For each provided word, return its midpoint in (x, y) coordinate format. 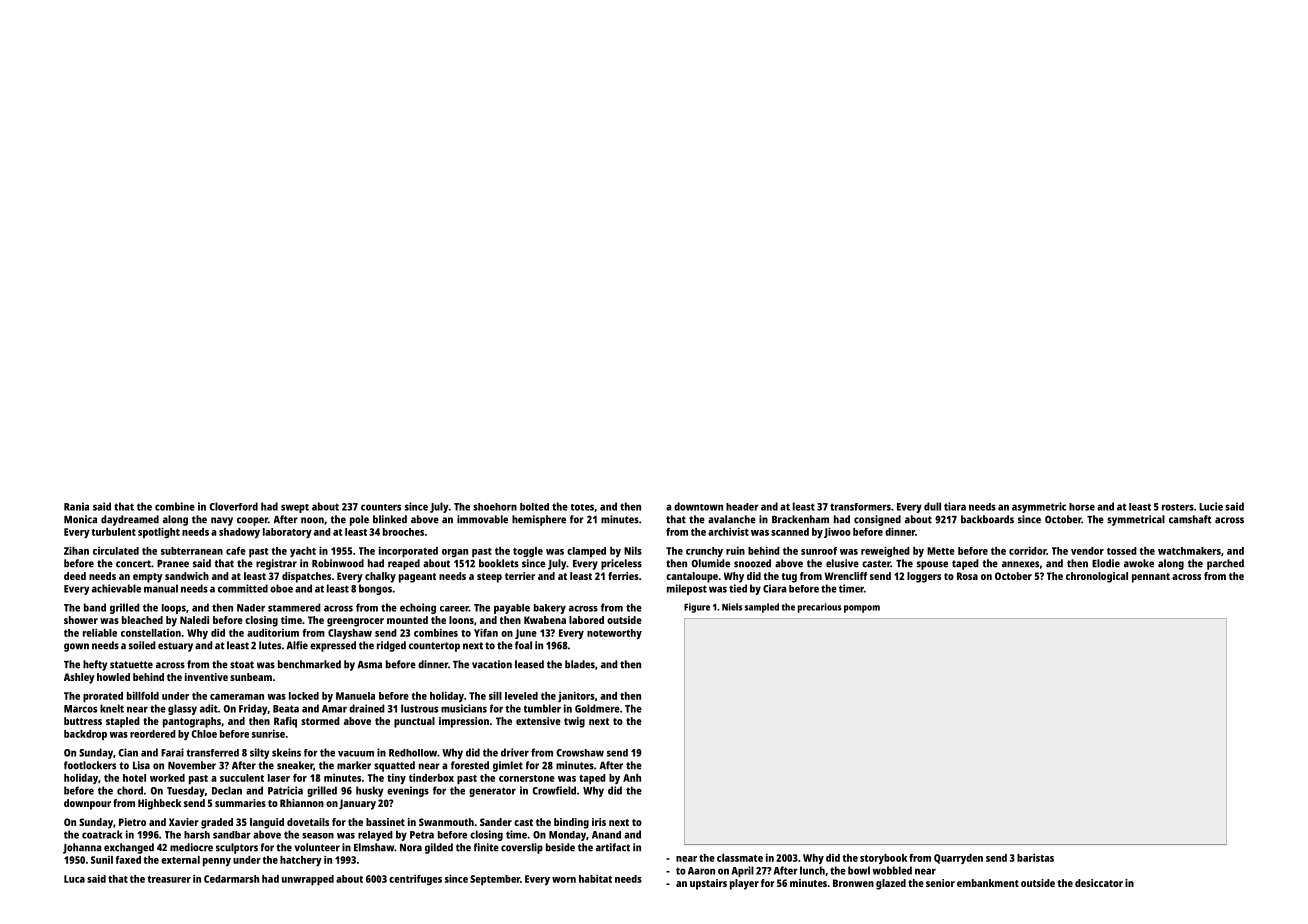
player (744, 884)
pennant (1151, 578)
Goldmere (597, 708)
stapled (123, 722)
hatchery (301, 861)
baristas (1035, 858)
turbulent (114, 532)
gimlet (508, 766)
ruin (735, 550)
